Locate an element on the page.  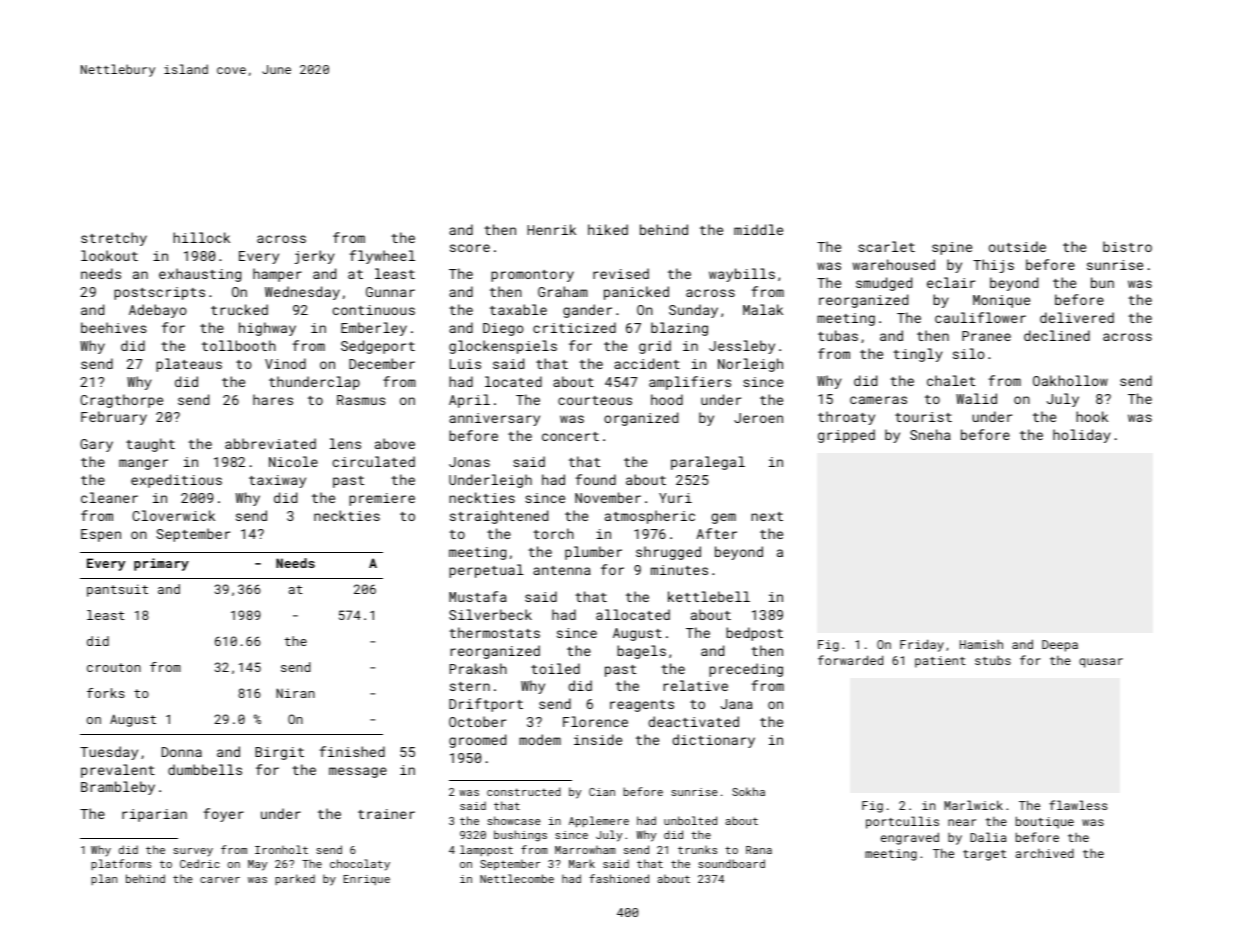
hiked is located at coordinates (608, 229).
